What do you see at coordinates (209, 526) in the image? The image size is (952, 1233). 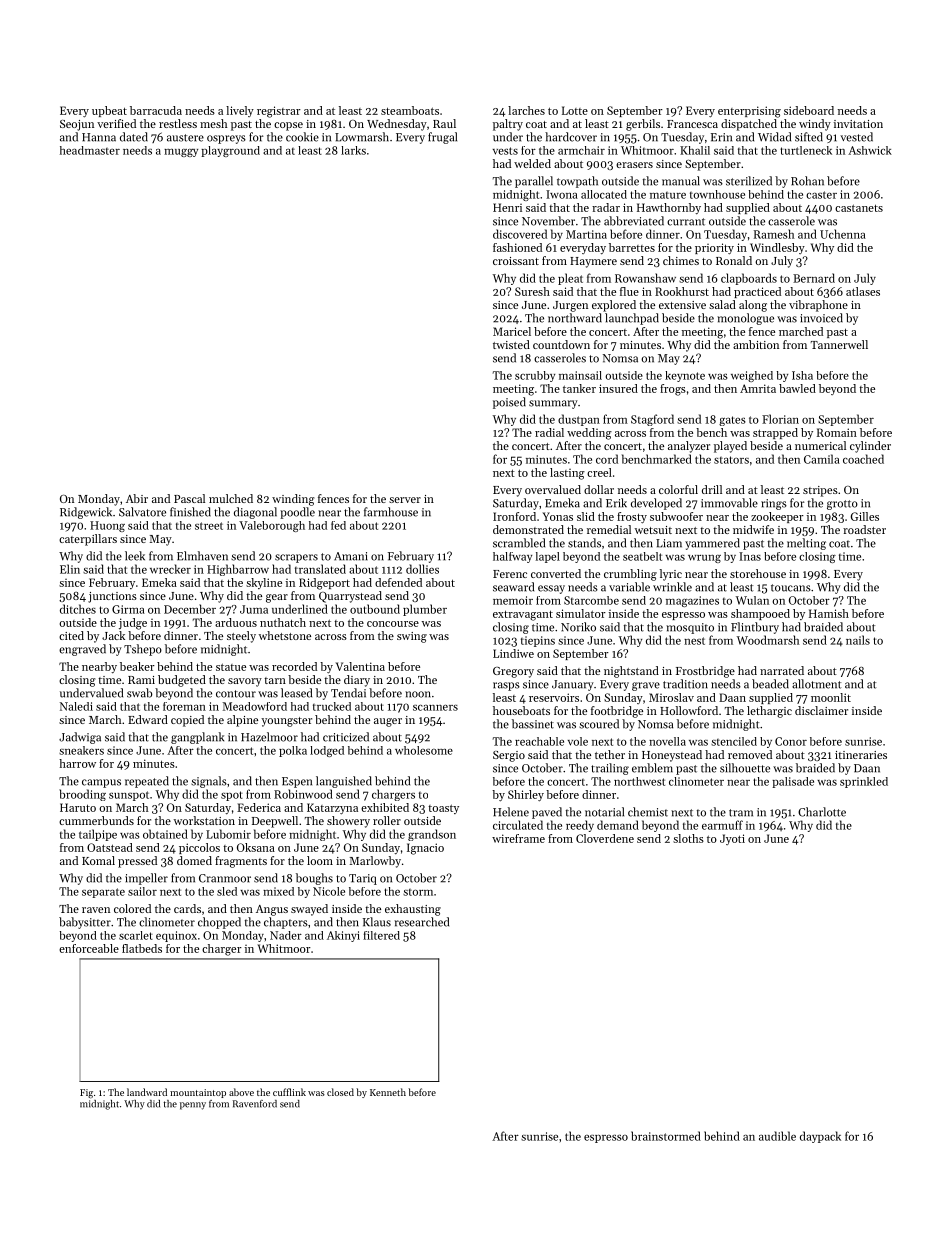 I see `street` at bounding box center [209, 526].
